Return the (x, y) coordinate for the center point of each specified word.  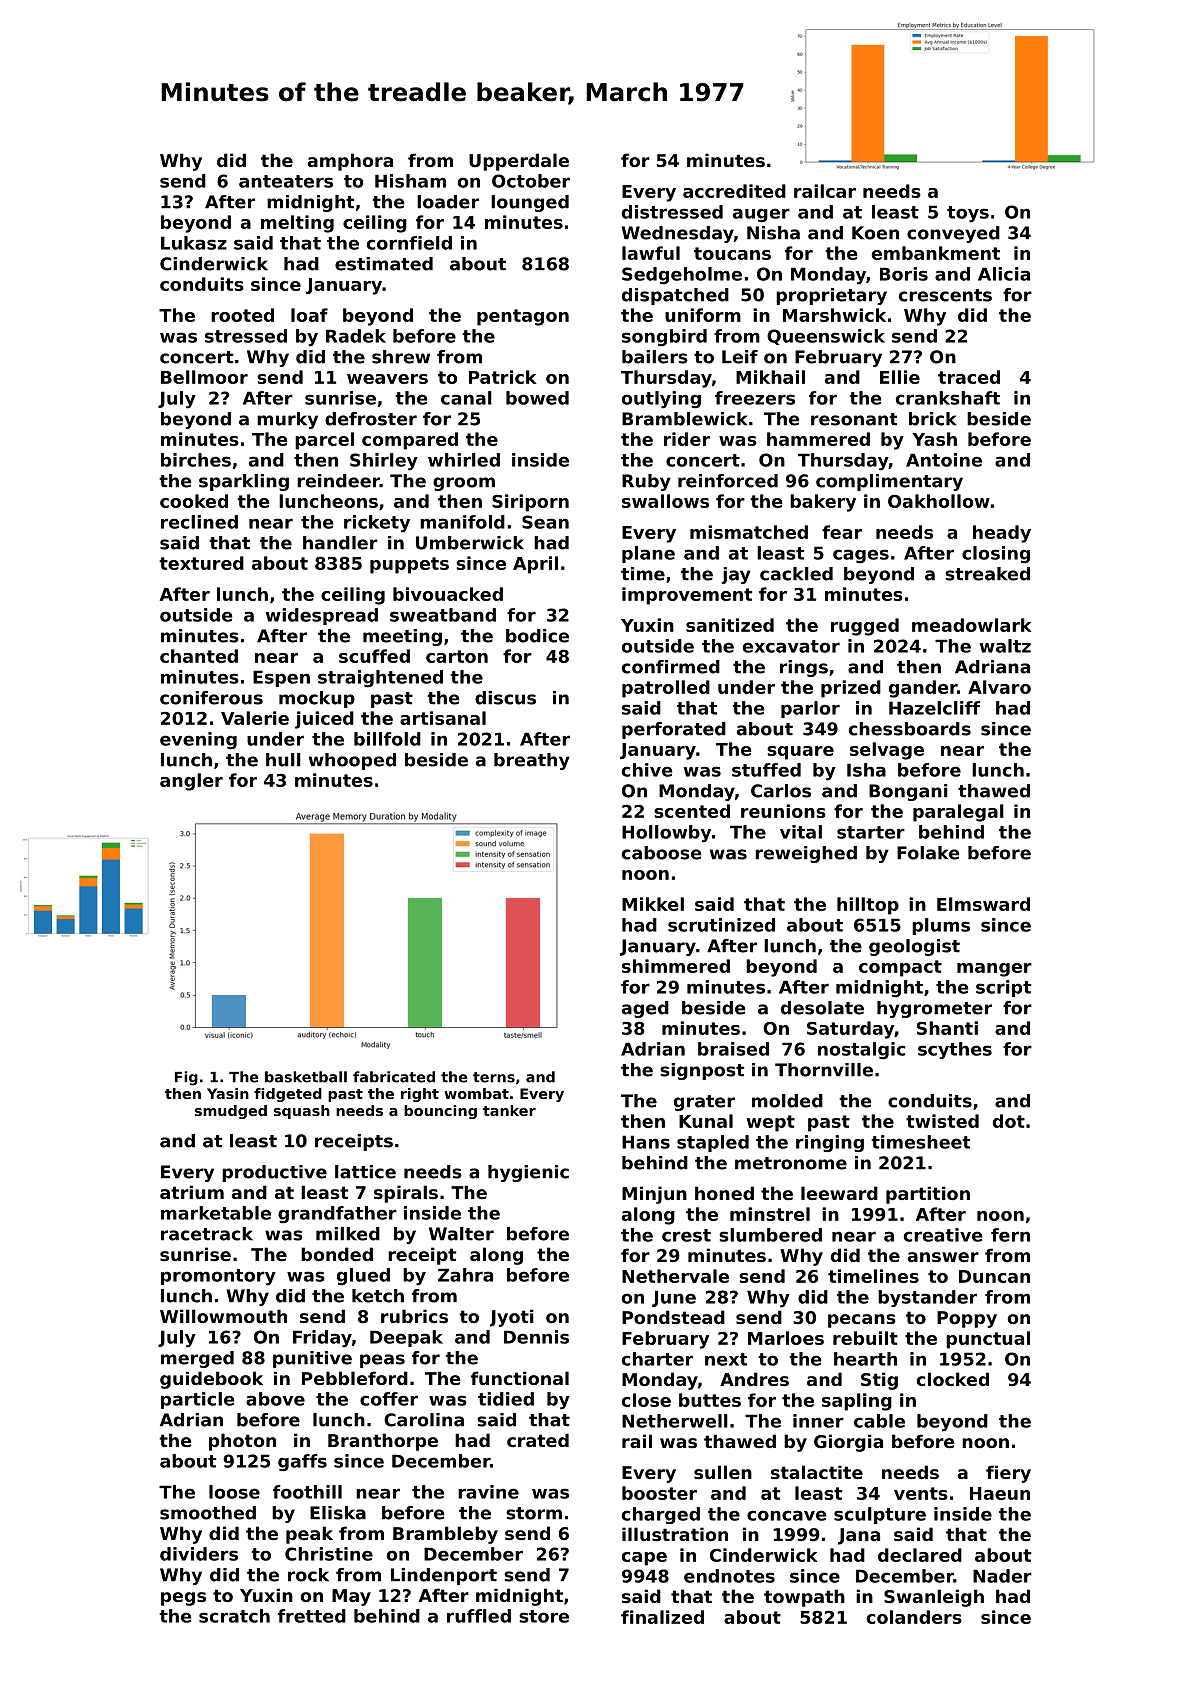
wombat (476, 1093)
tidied (506, 1399)
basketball (306, 1077)
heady (1002, 534)
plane (648, 554)
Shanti (947, 1028)
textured (201, 563)
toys (968, 214)
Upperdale (519, 162)
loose (234, 1492)
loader (448, 202)
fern (1010, 1235)
